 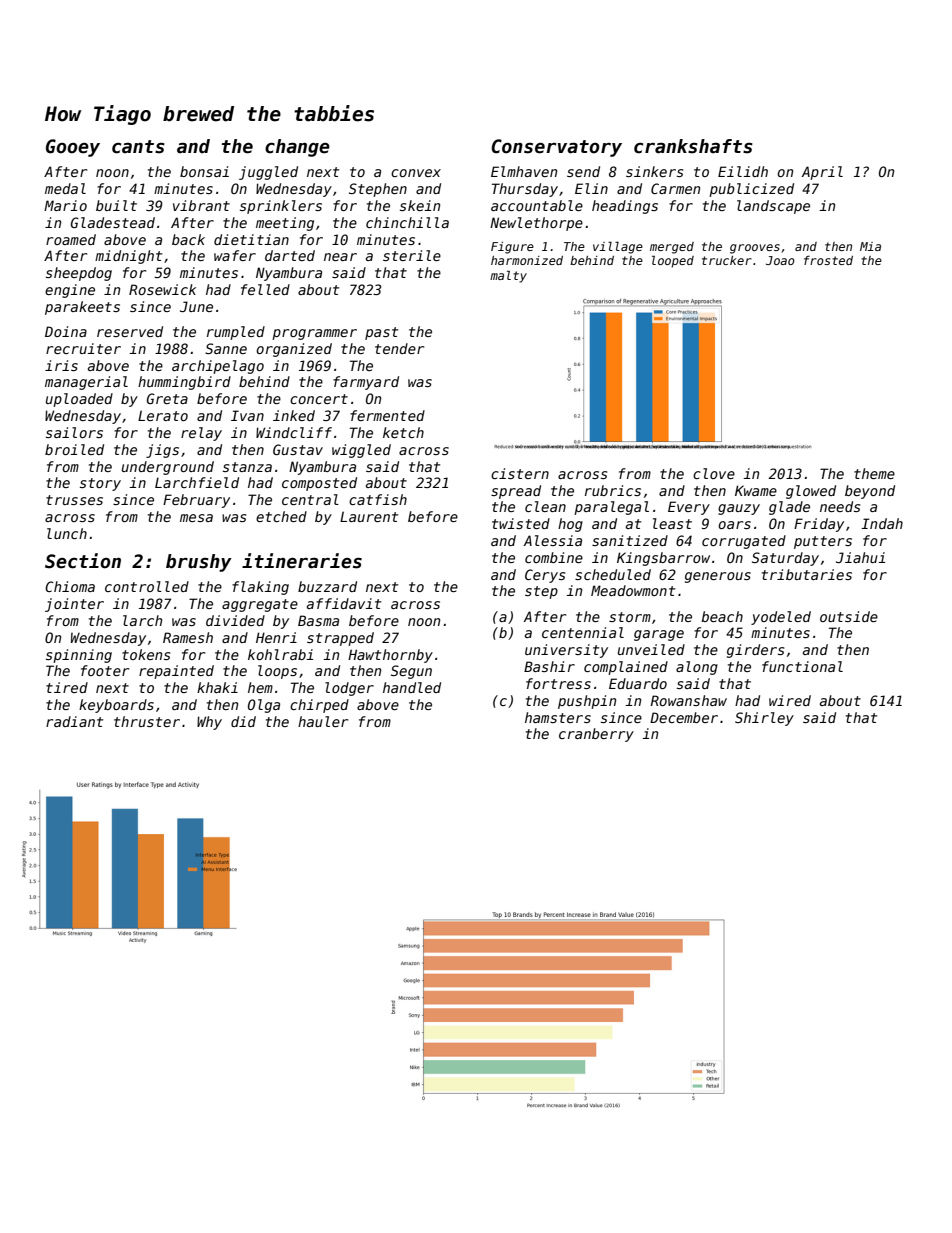 I want to click on handled, so click(x=412, y=687).
